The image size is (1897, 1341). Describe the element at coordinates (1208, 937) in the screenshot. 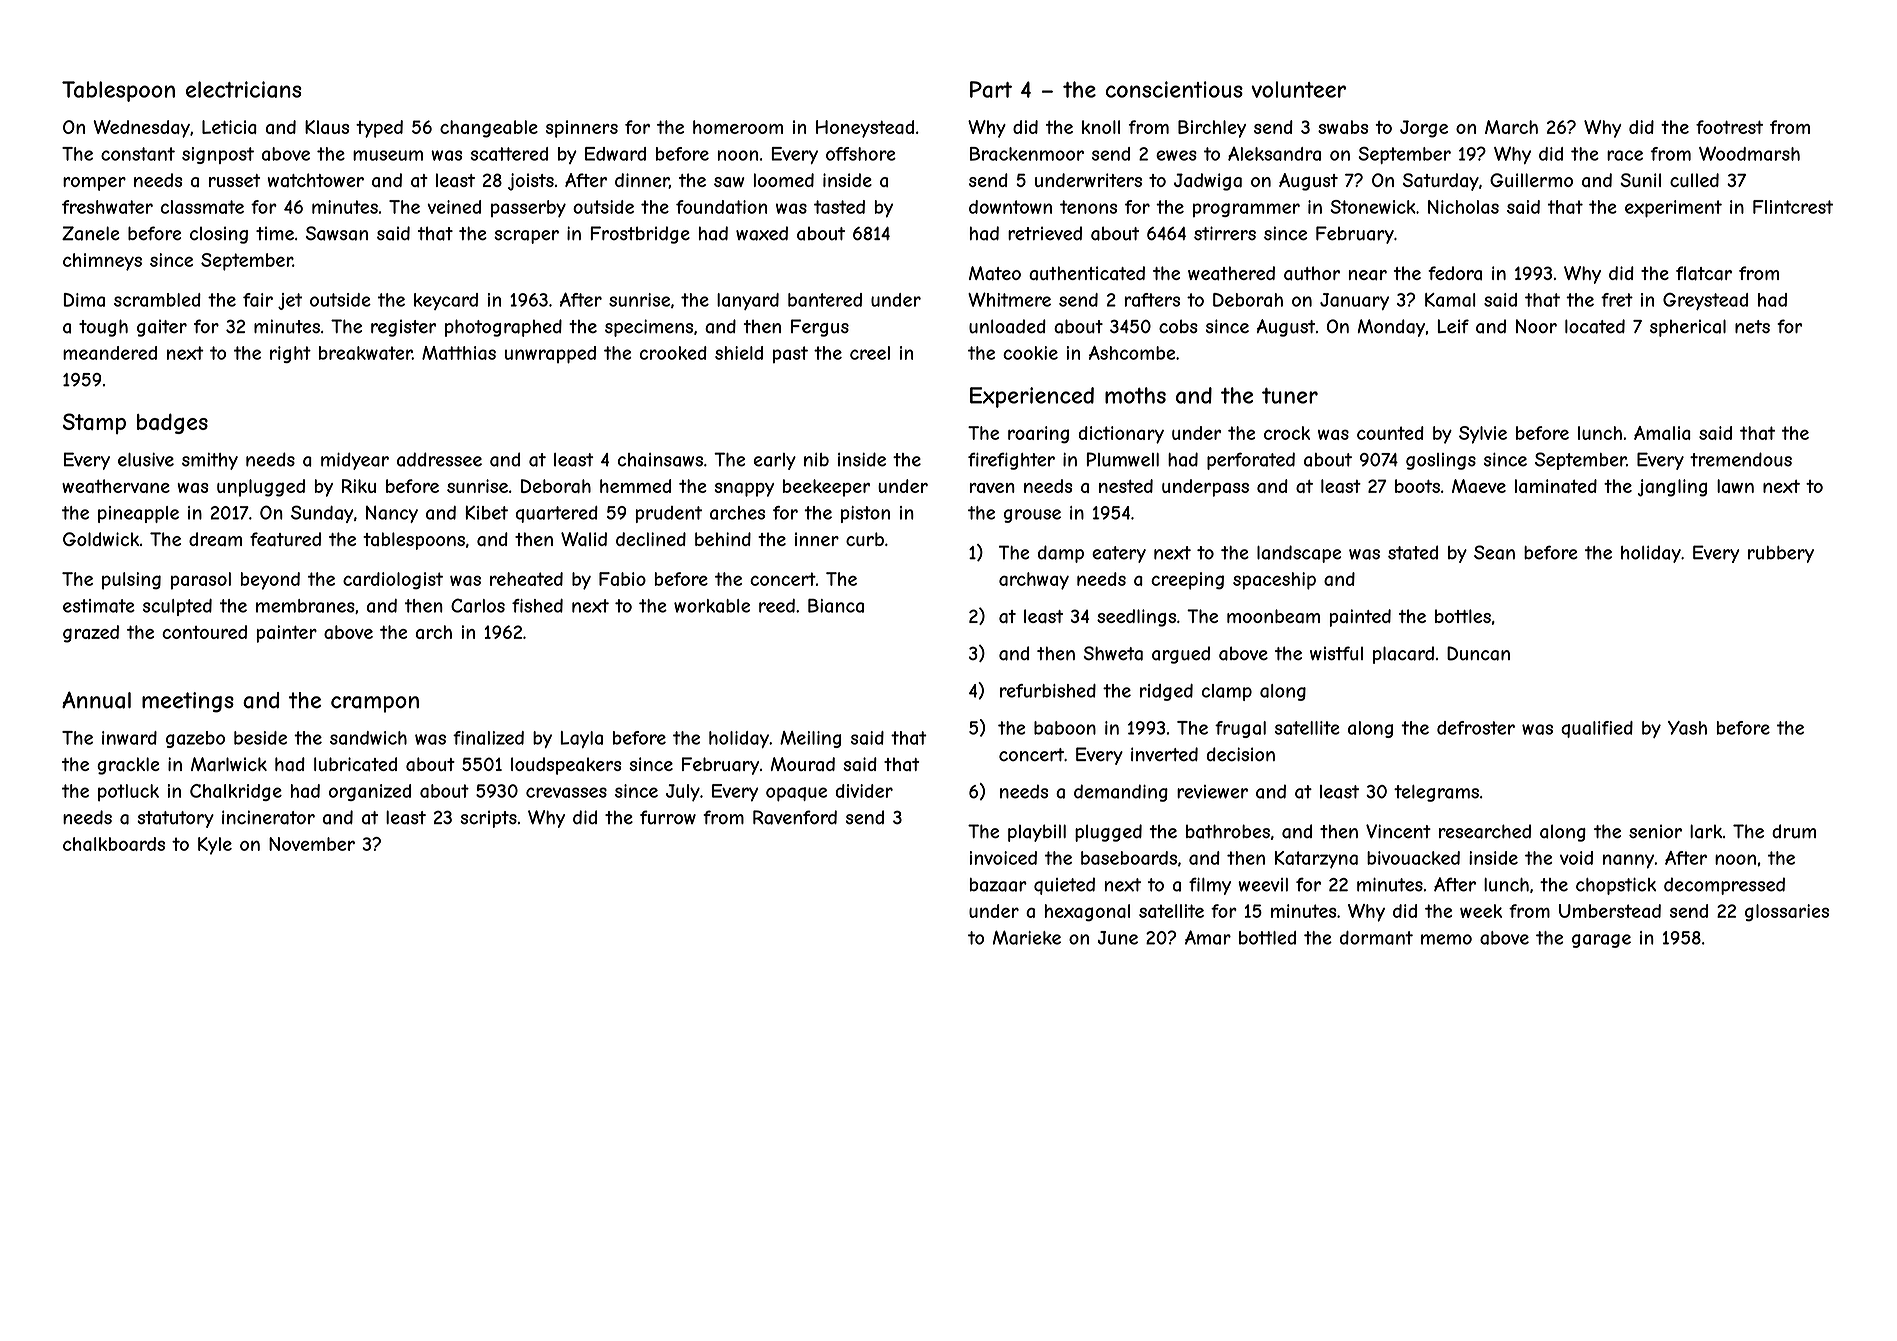

I see `Amar` at that location.
